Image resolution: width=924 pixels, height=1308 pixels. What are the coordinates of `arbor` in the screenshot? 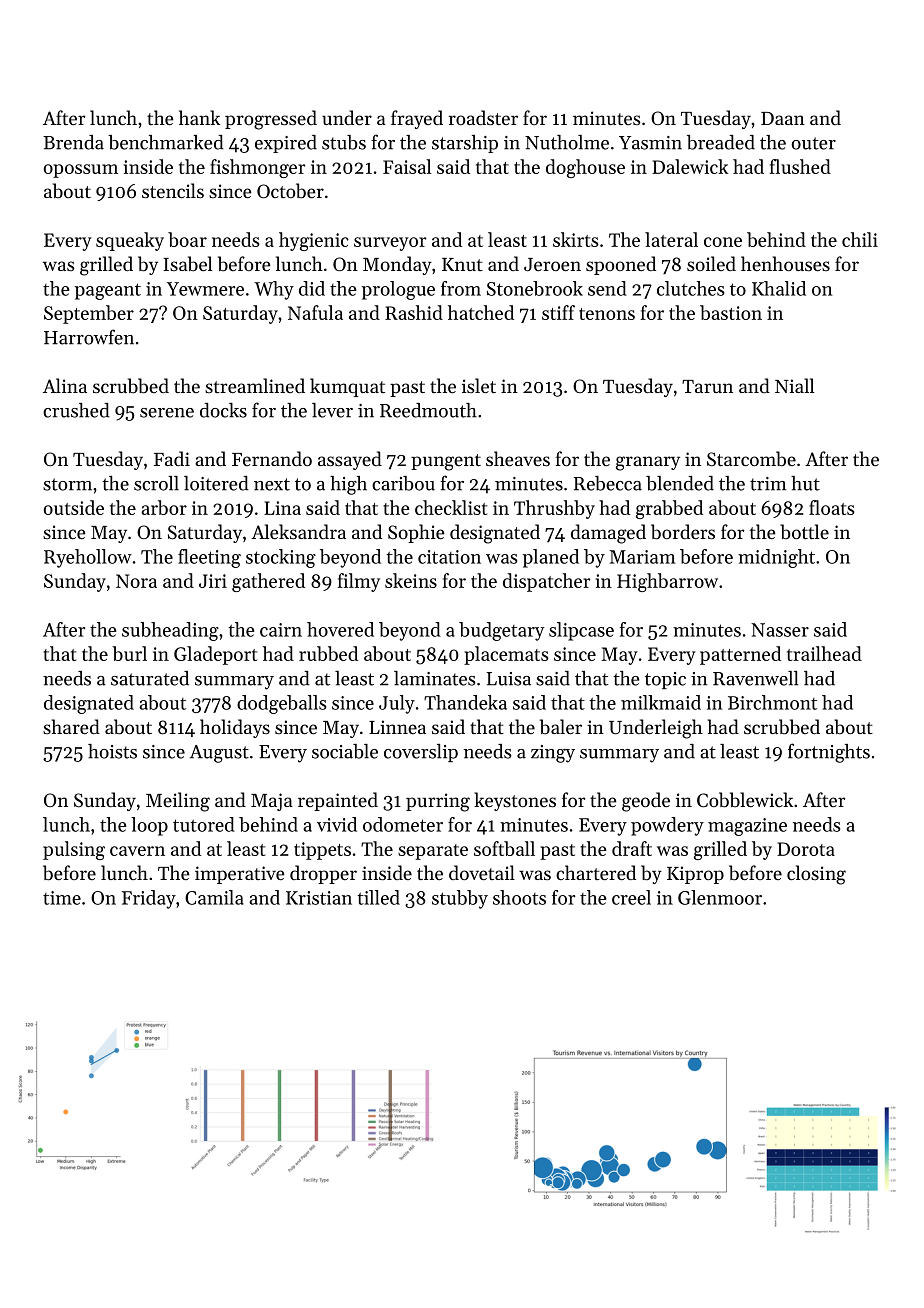 It's located at (164, 507).
